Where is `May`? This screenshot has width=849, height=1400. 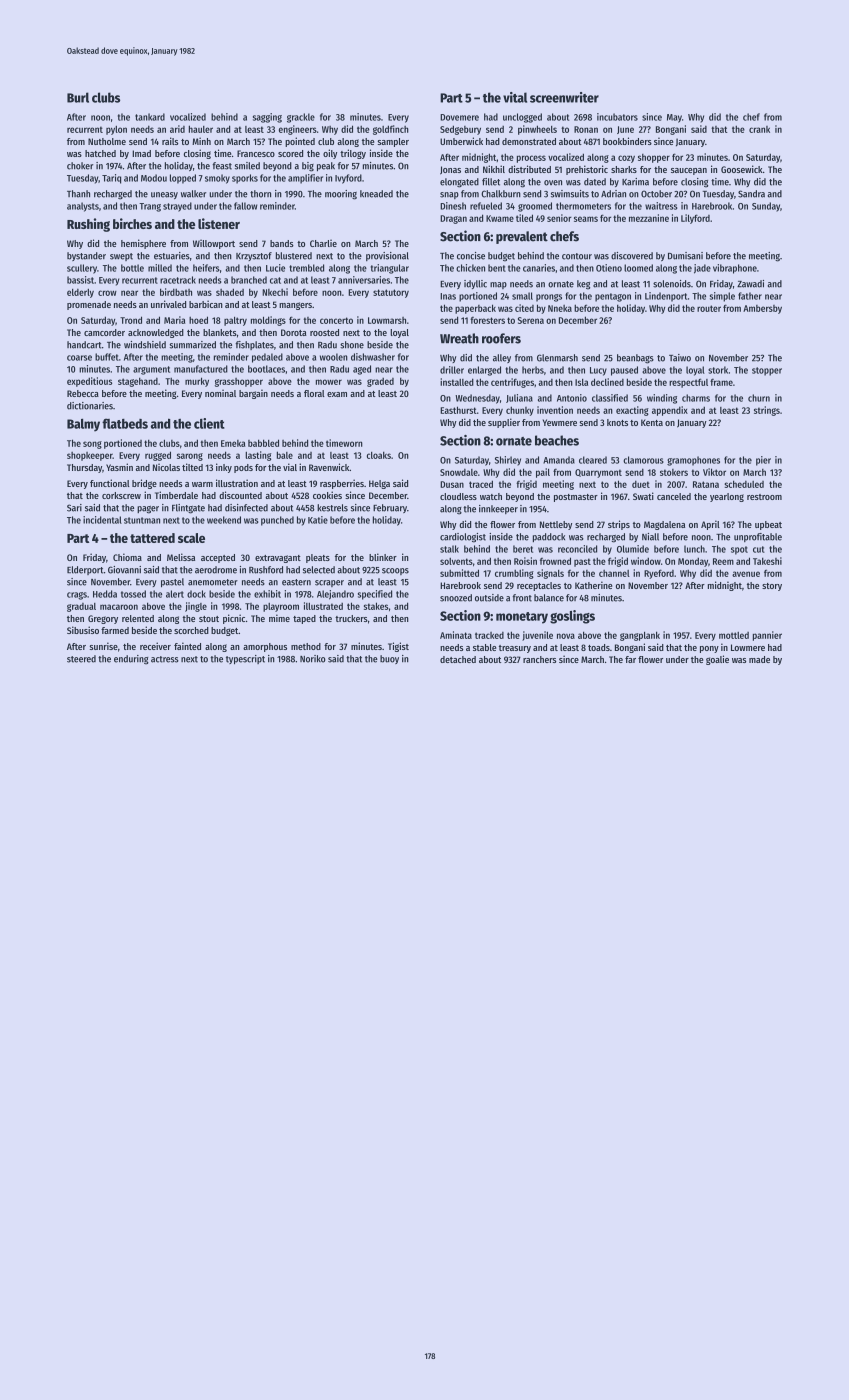 May is located at coordinates (674, 118).
